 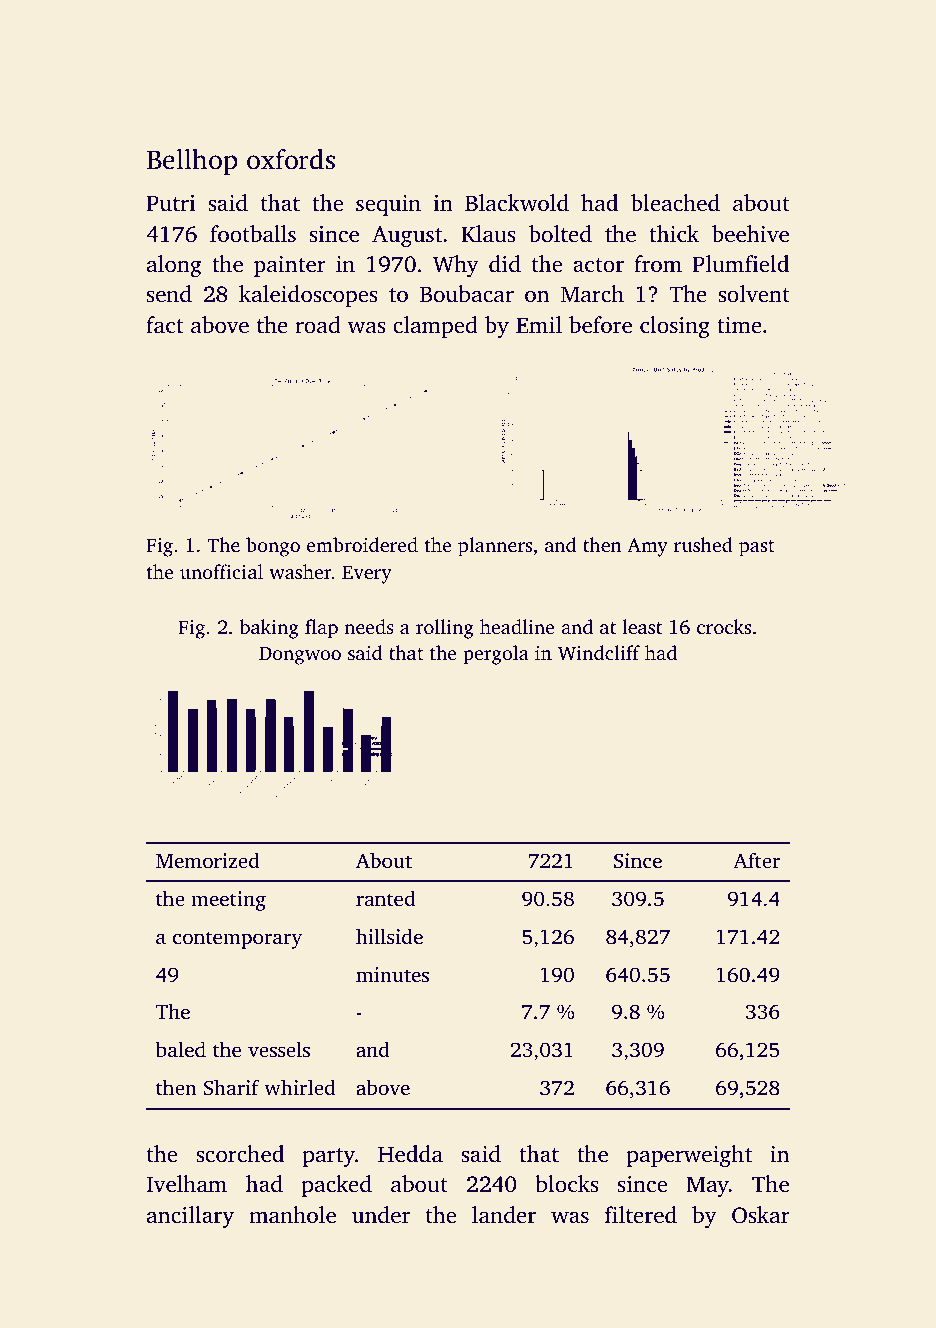 What do you see at coordinates (495, 547) in the document?
I see `planners` at bounding box center [495, 547].
